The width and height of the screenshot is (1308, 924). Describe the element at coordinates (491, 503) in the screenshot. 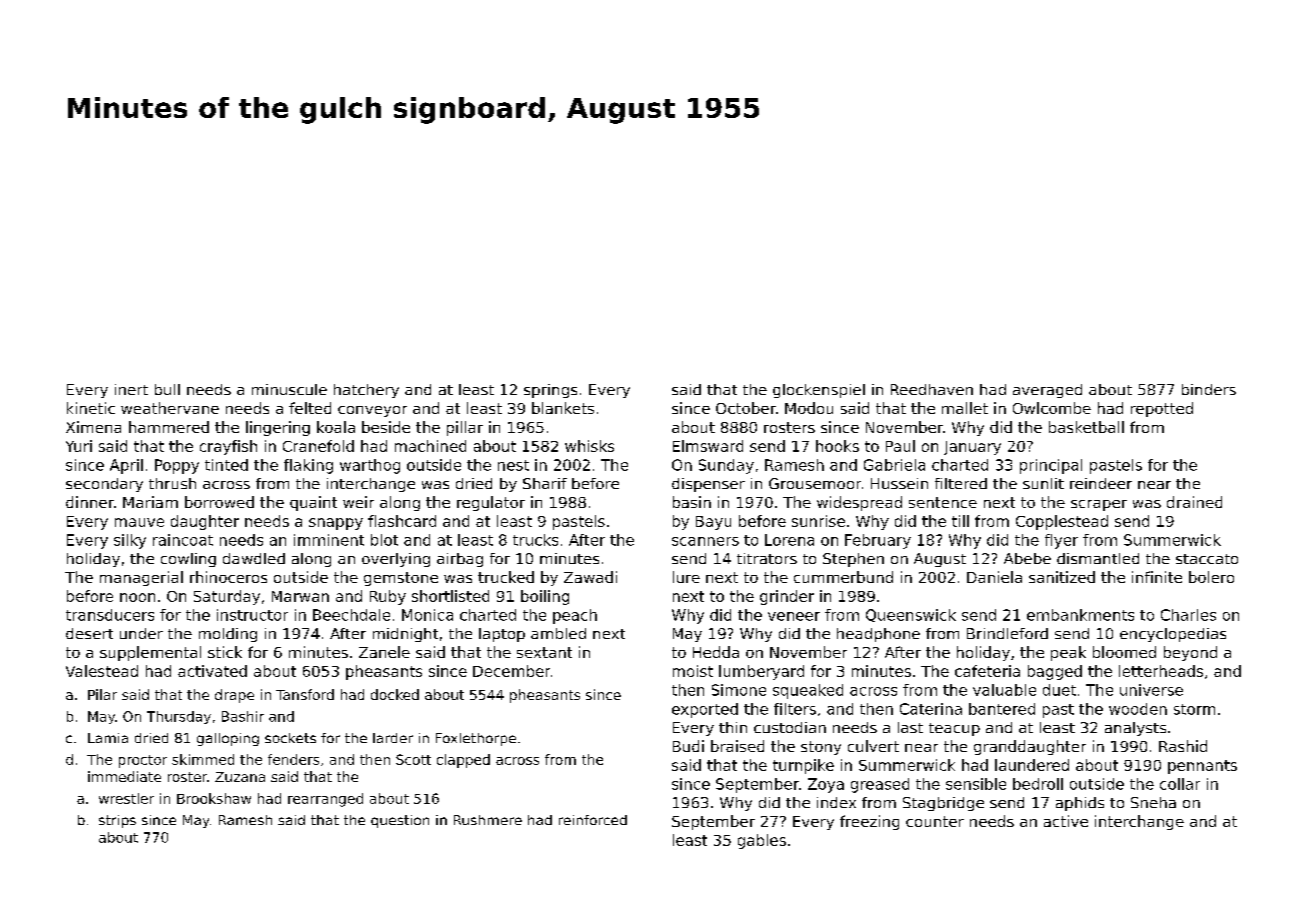

I see `regulator` at that location.
